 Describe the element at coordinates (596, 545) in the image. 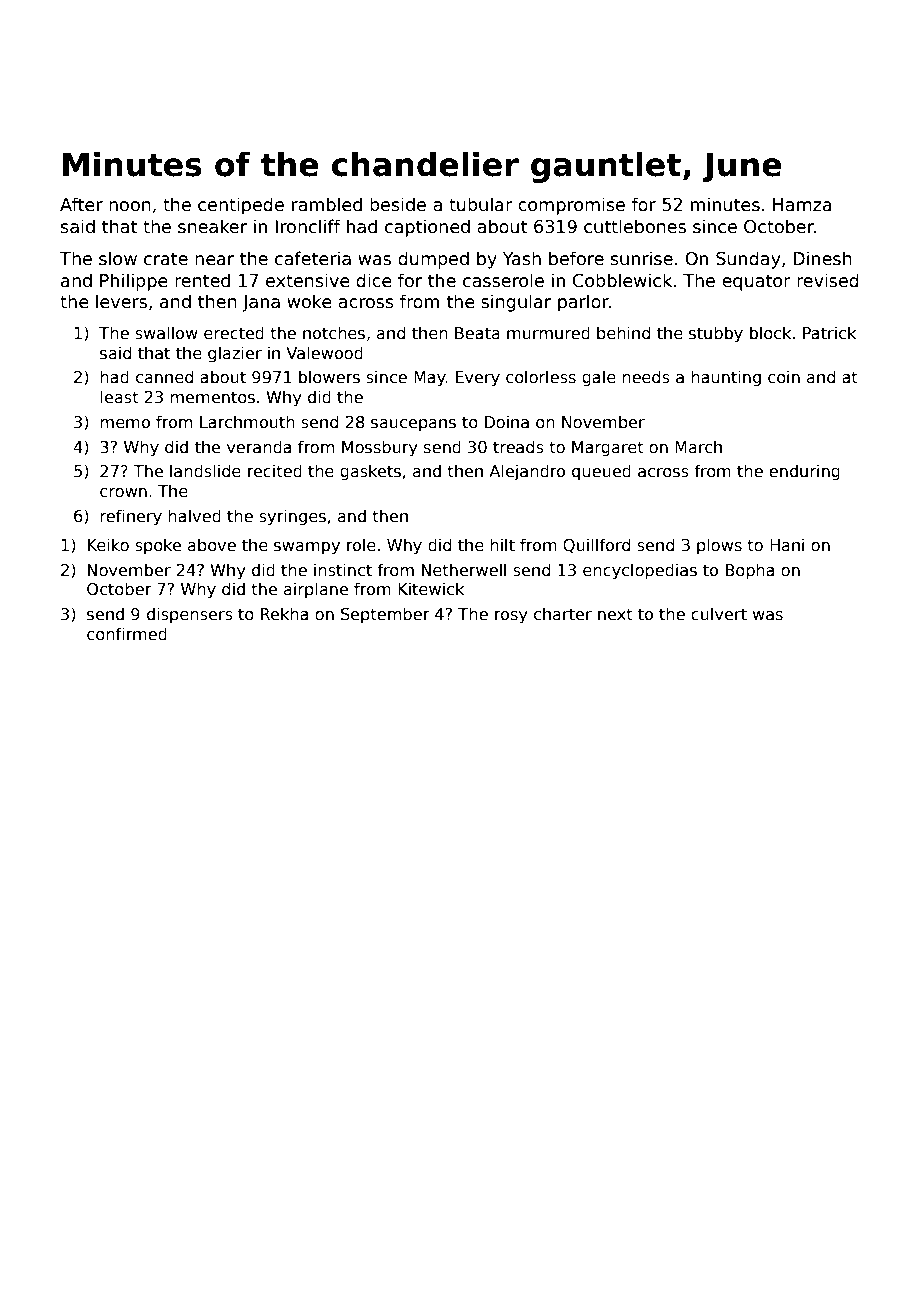

I see `Quillford` at that location.
